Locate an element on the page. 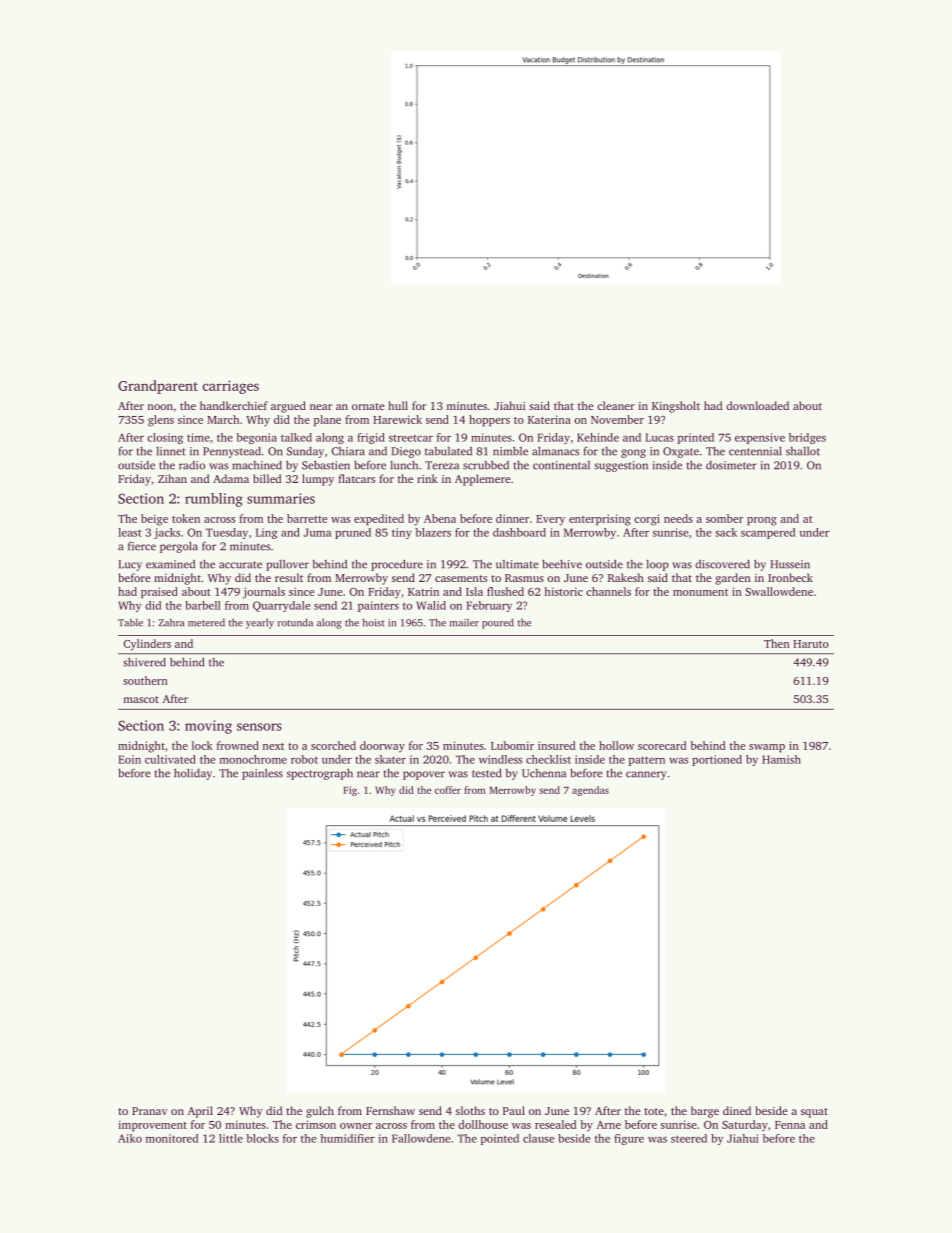 This image has height=1233, width=952. Table is located at coordinates (130, 622).
